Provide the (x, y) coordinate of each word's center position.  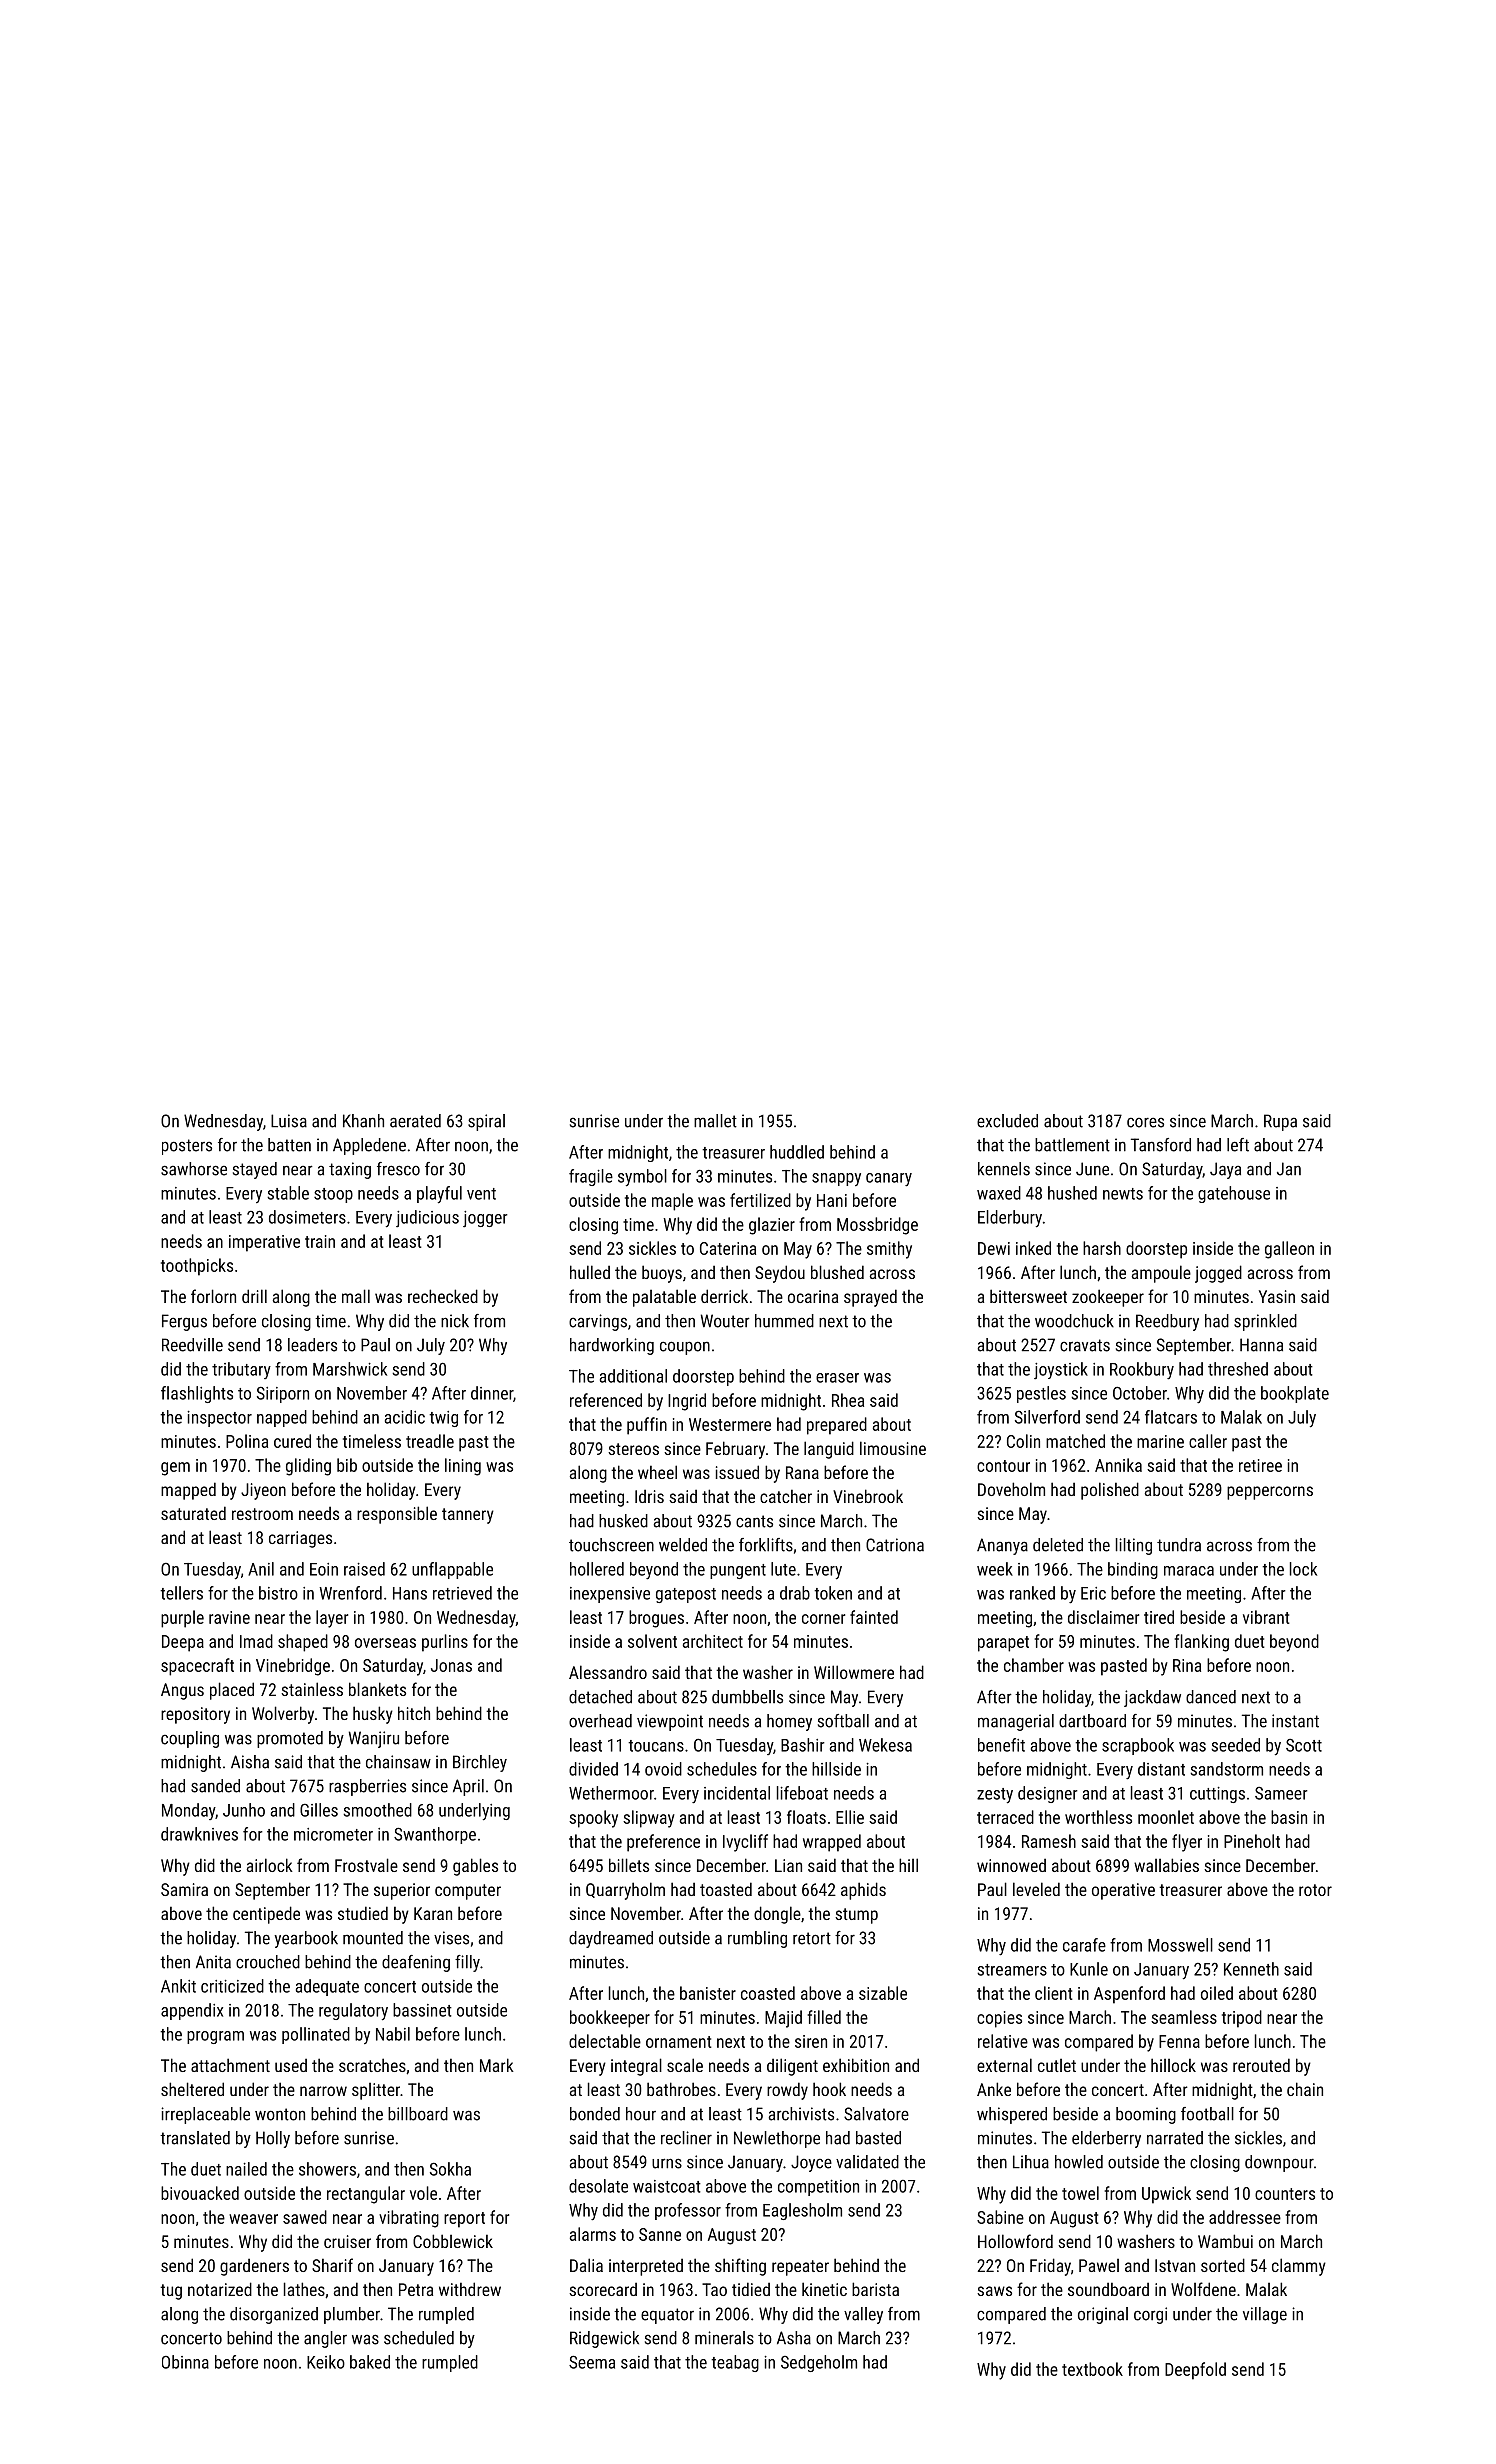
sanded (215, 1786)
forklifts (766, 1545)
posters (187, 1147)
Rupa (1280, 1122)
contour (1003, 1466)
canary (889, 1179)
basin (1289, 1817)
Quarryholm (625, 1891)
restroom (262, 1514)
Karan (433, 1913)
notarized (220, 2289)
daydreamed (611, 1939)
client (1054, 1993)
